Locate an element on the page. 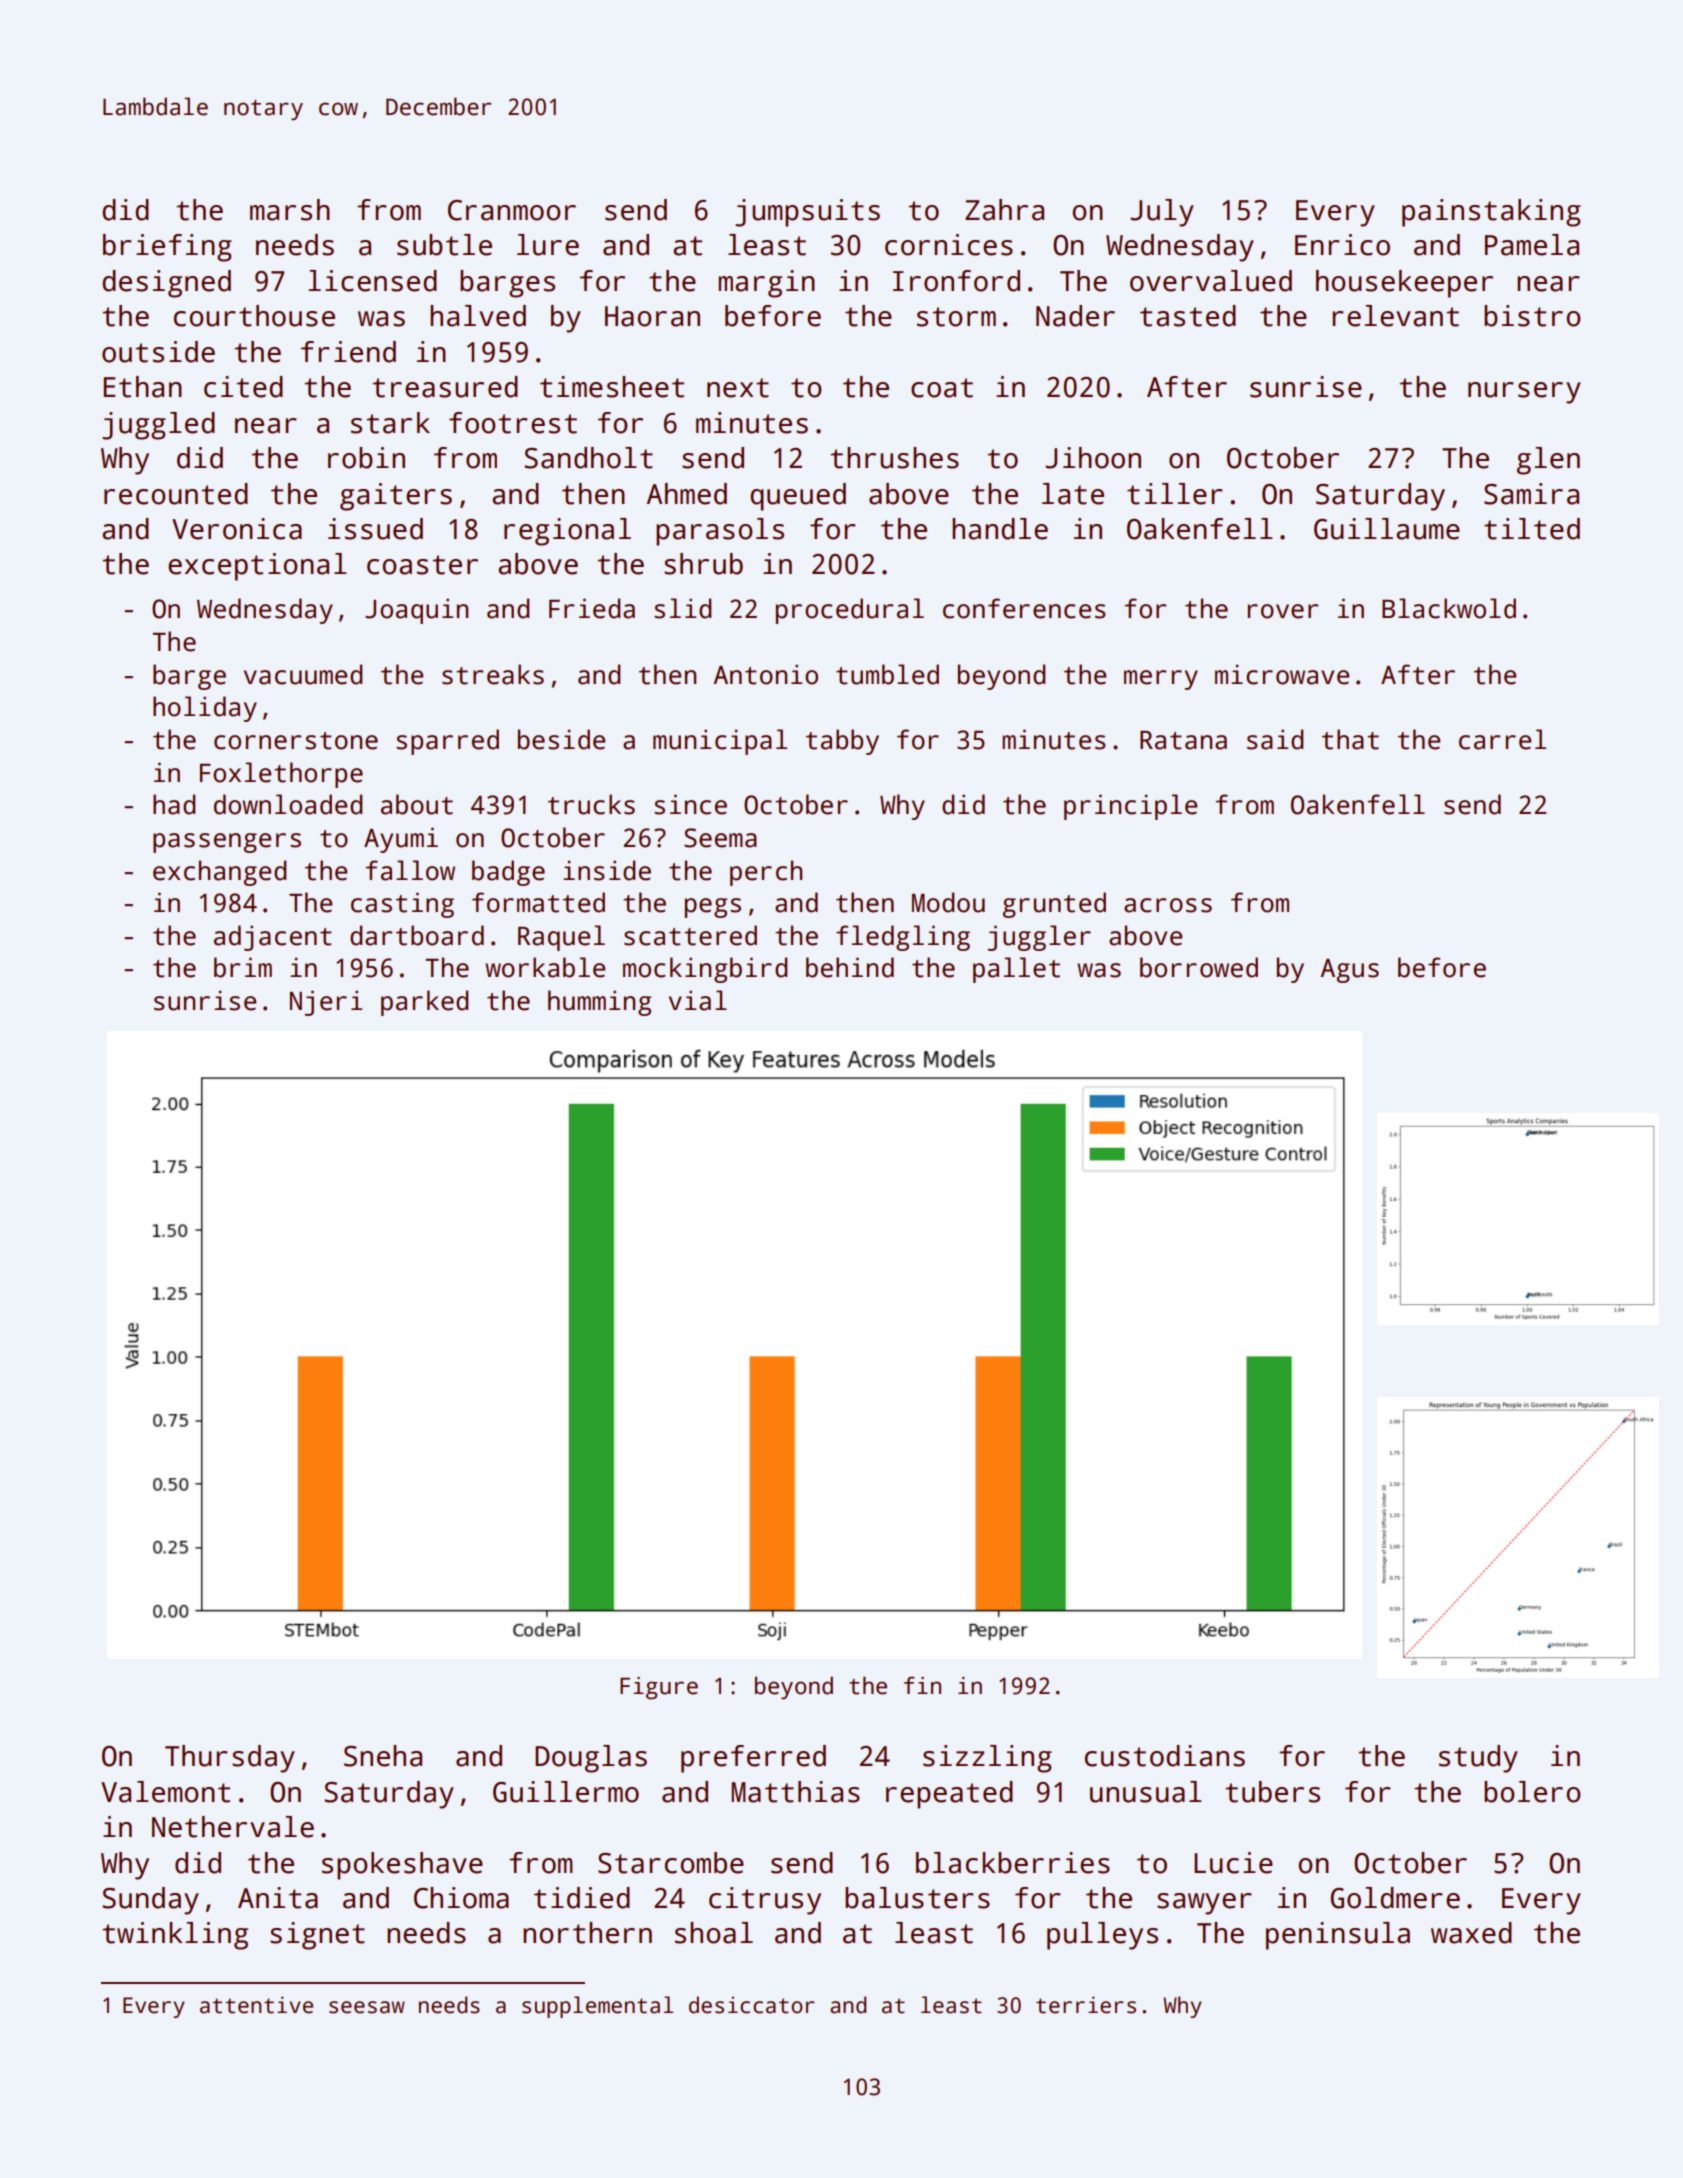  borrowed is located at coordinates (1199, 967).
